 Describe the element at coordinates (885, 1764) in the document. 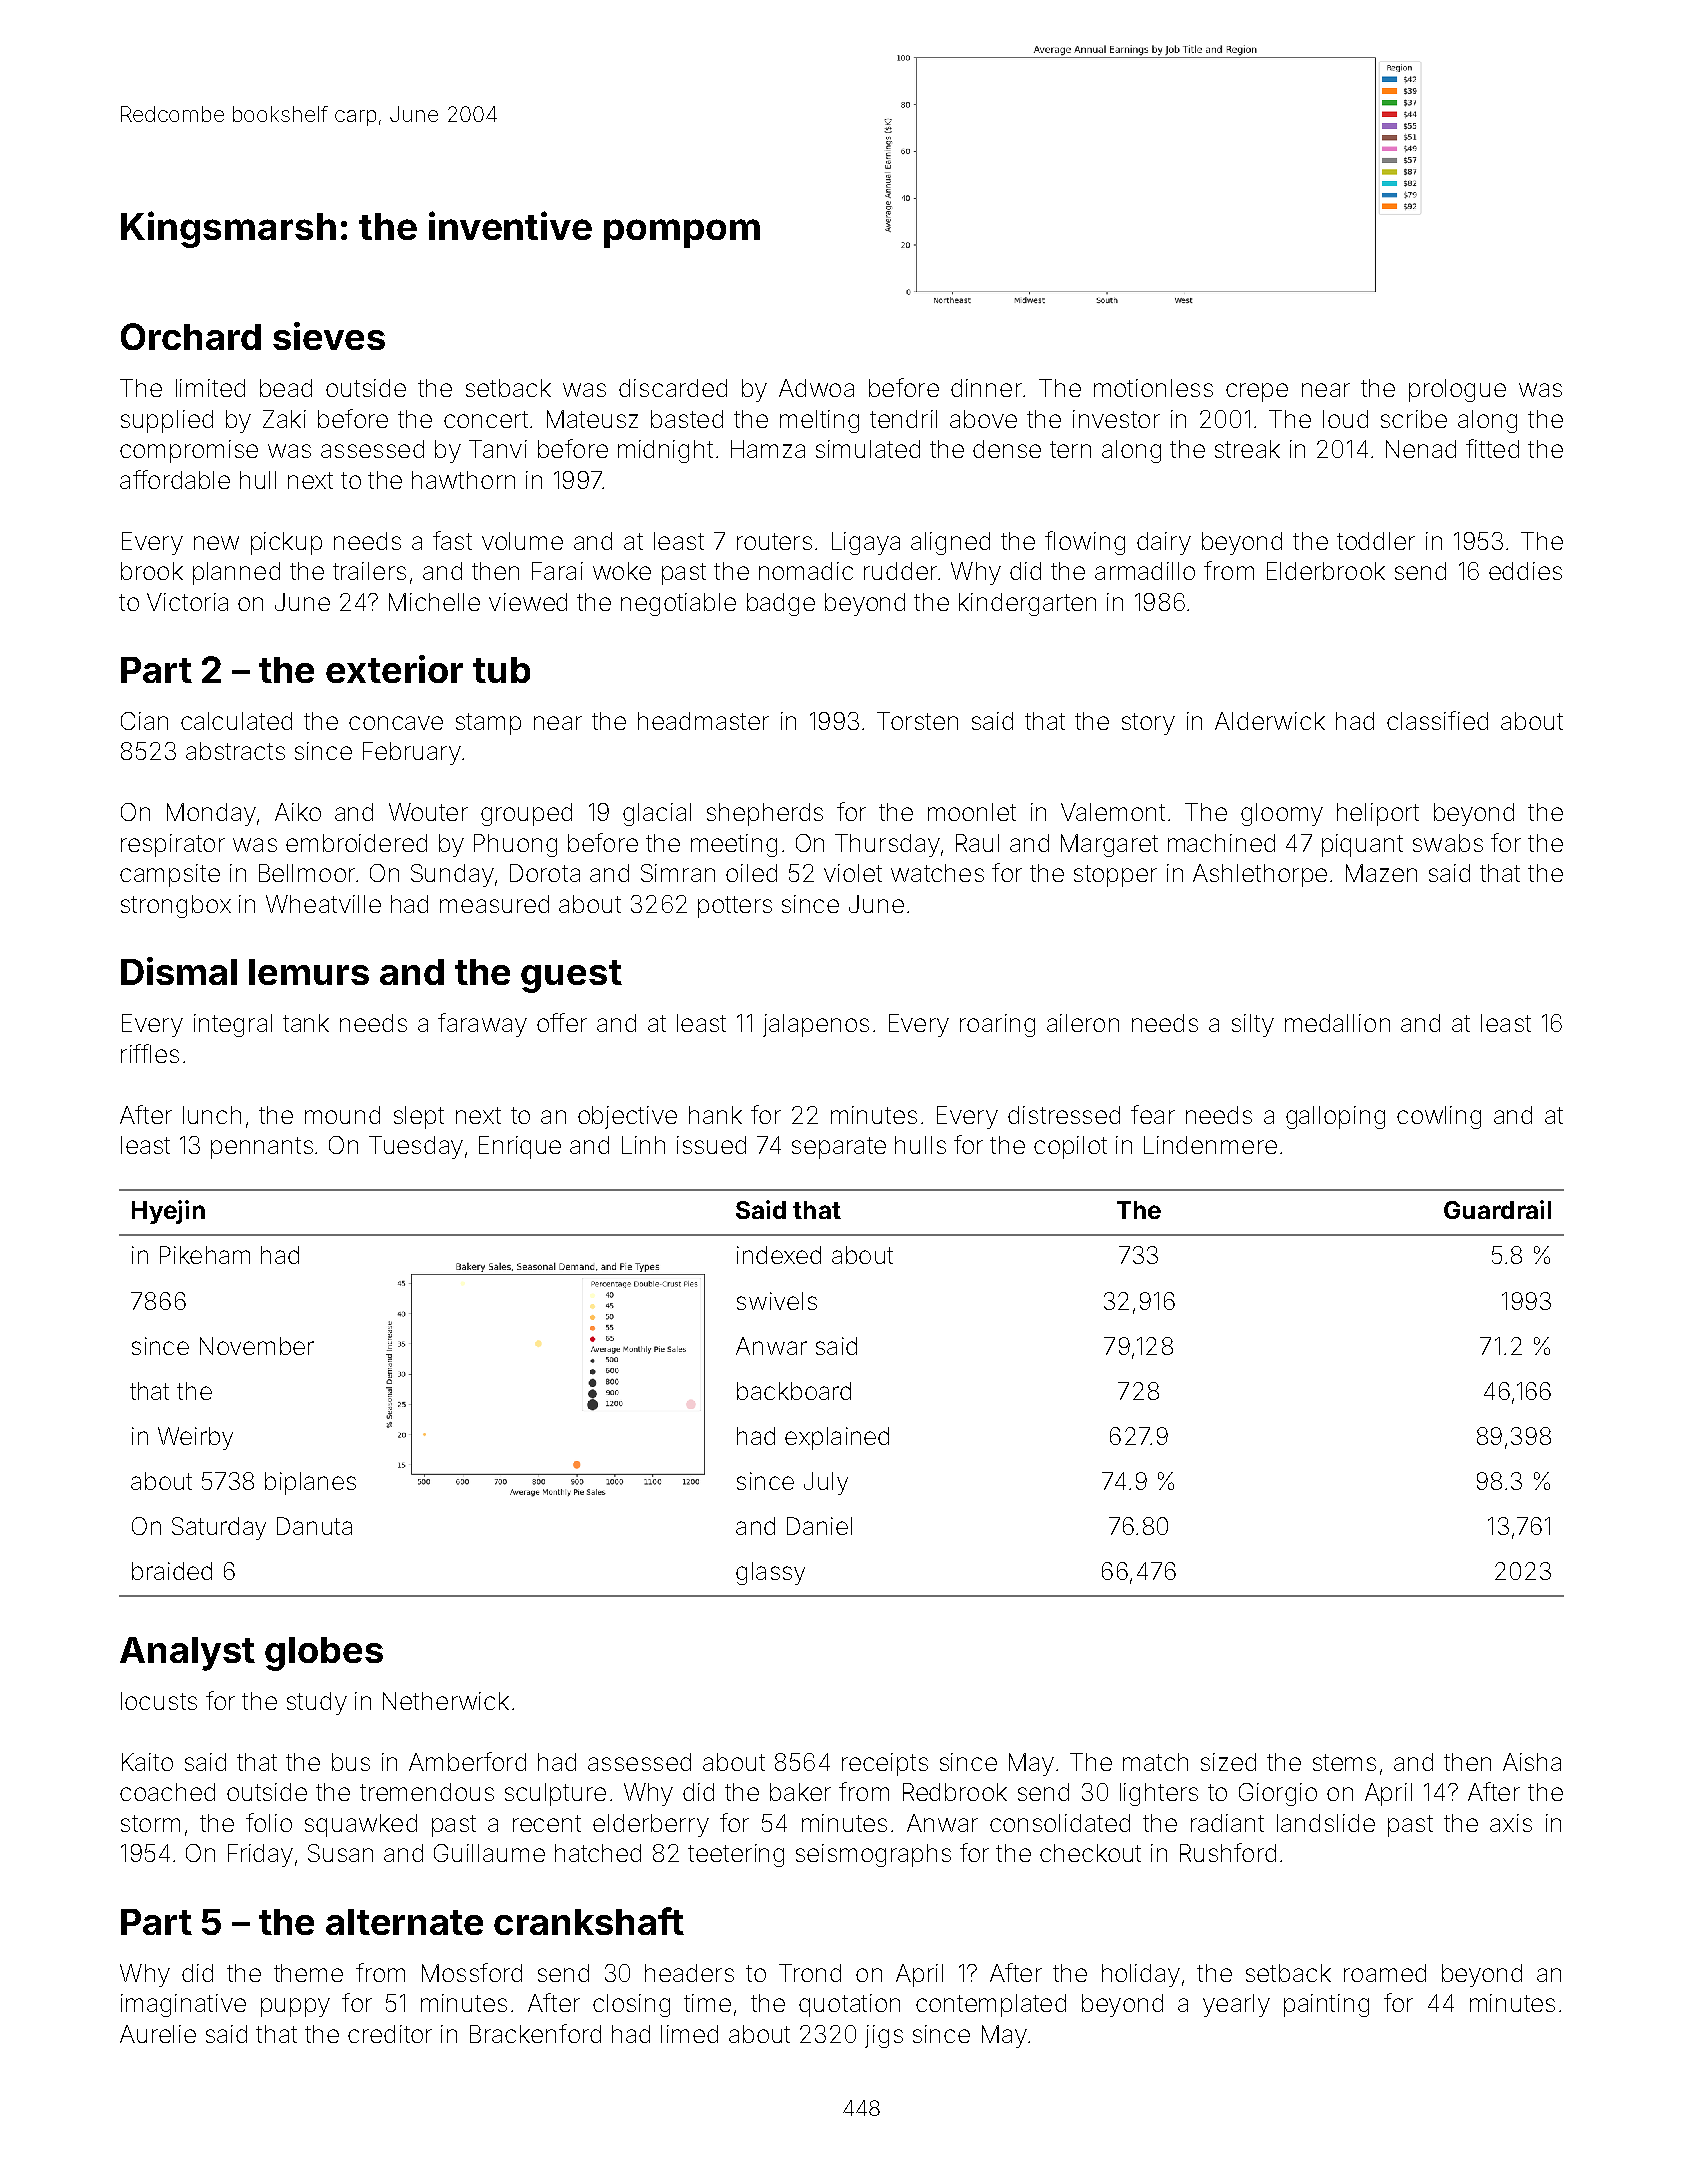

I see `receipts` at that location.
